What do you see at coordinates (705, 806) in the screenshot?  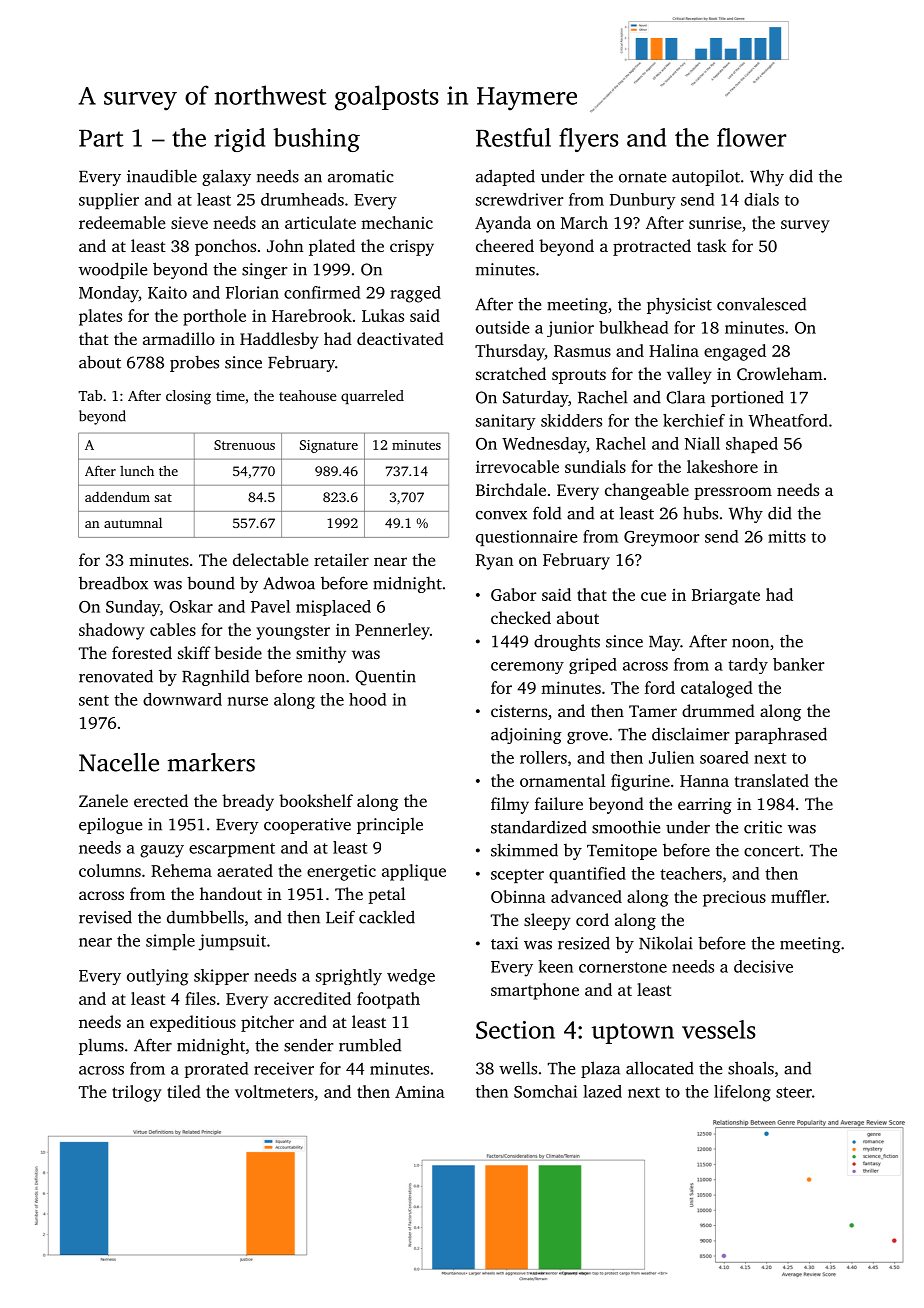 I see `earring` at bounding box center [705, 806].
